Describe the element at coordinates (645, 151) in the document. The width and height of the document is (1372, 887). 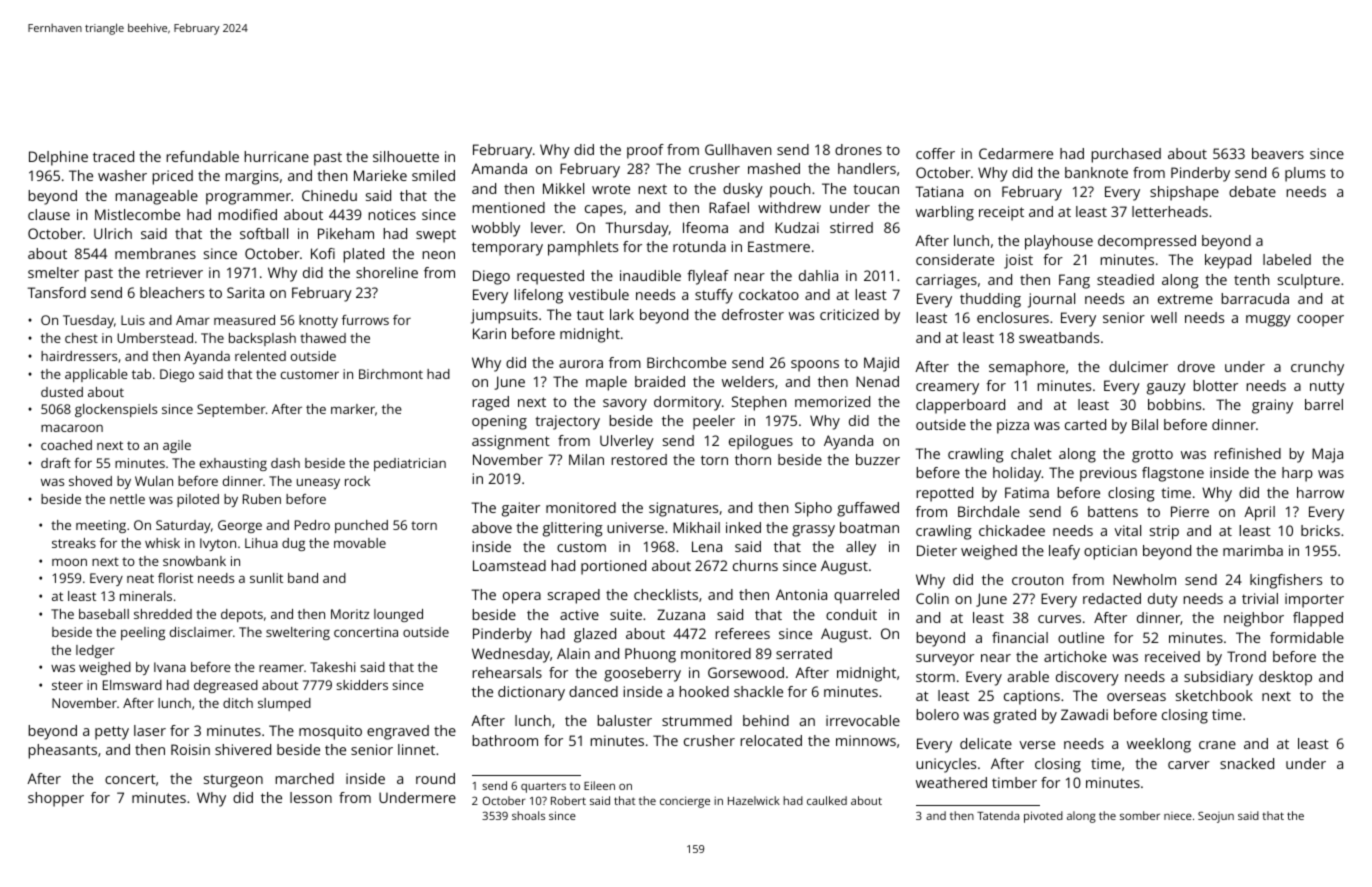
I see `proof` at that location.
